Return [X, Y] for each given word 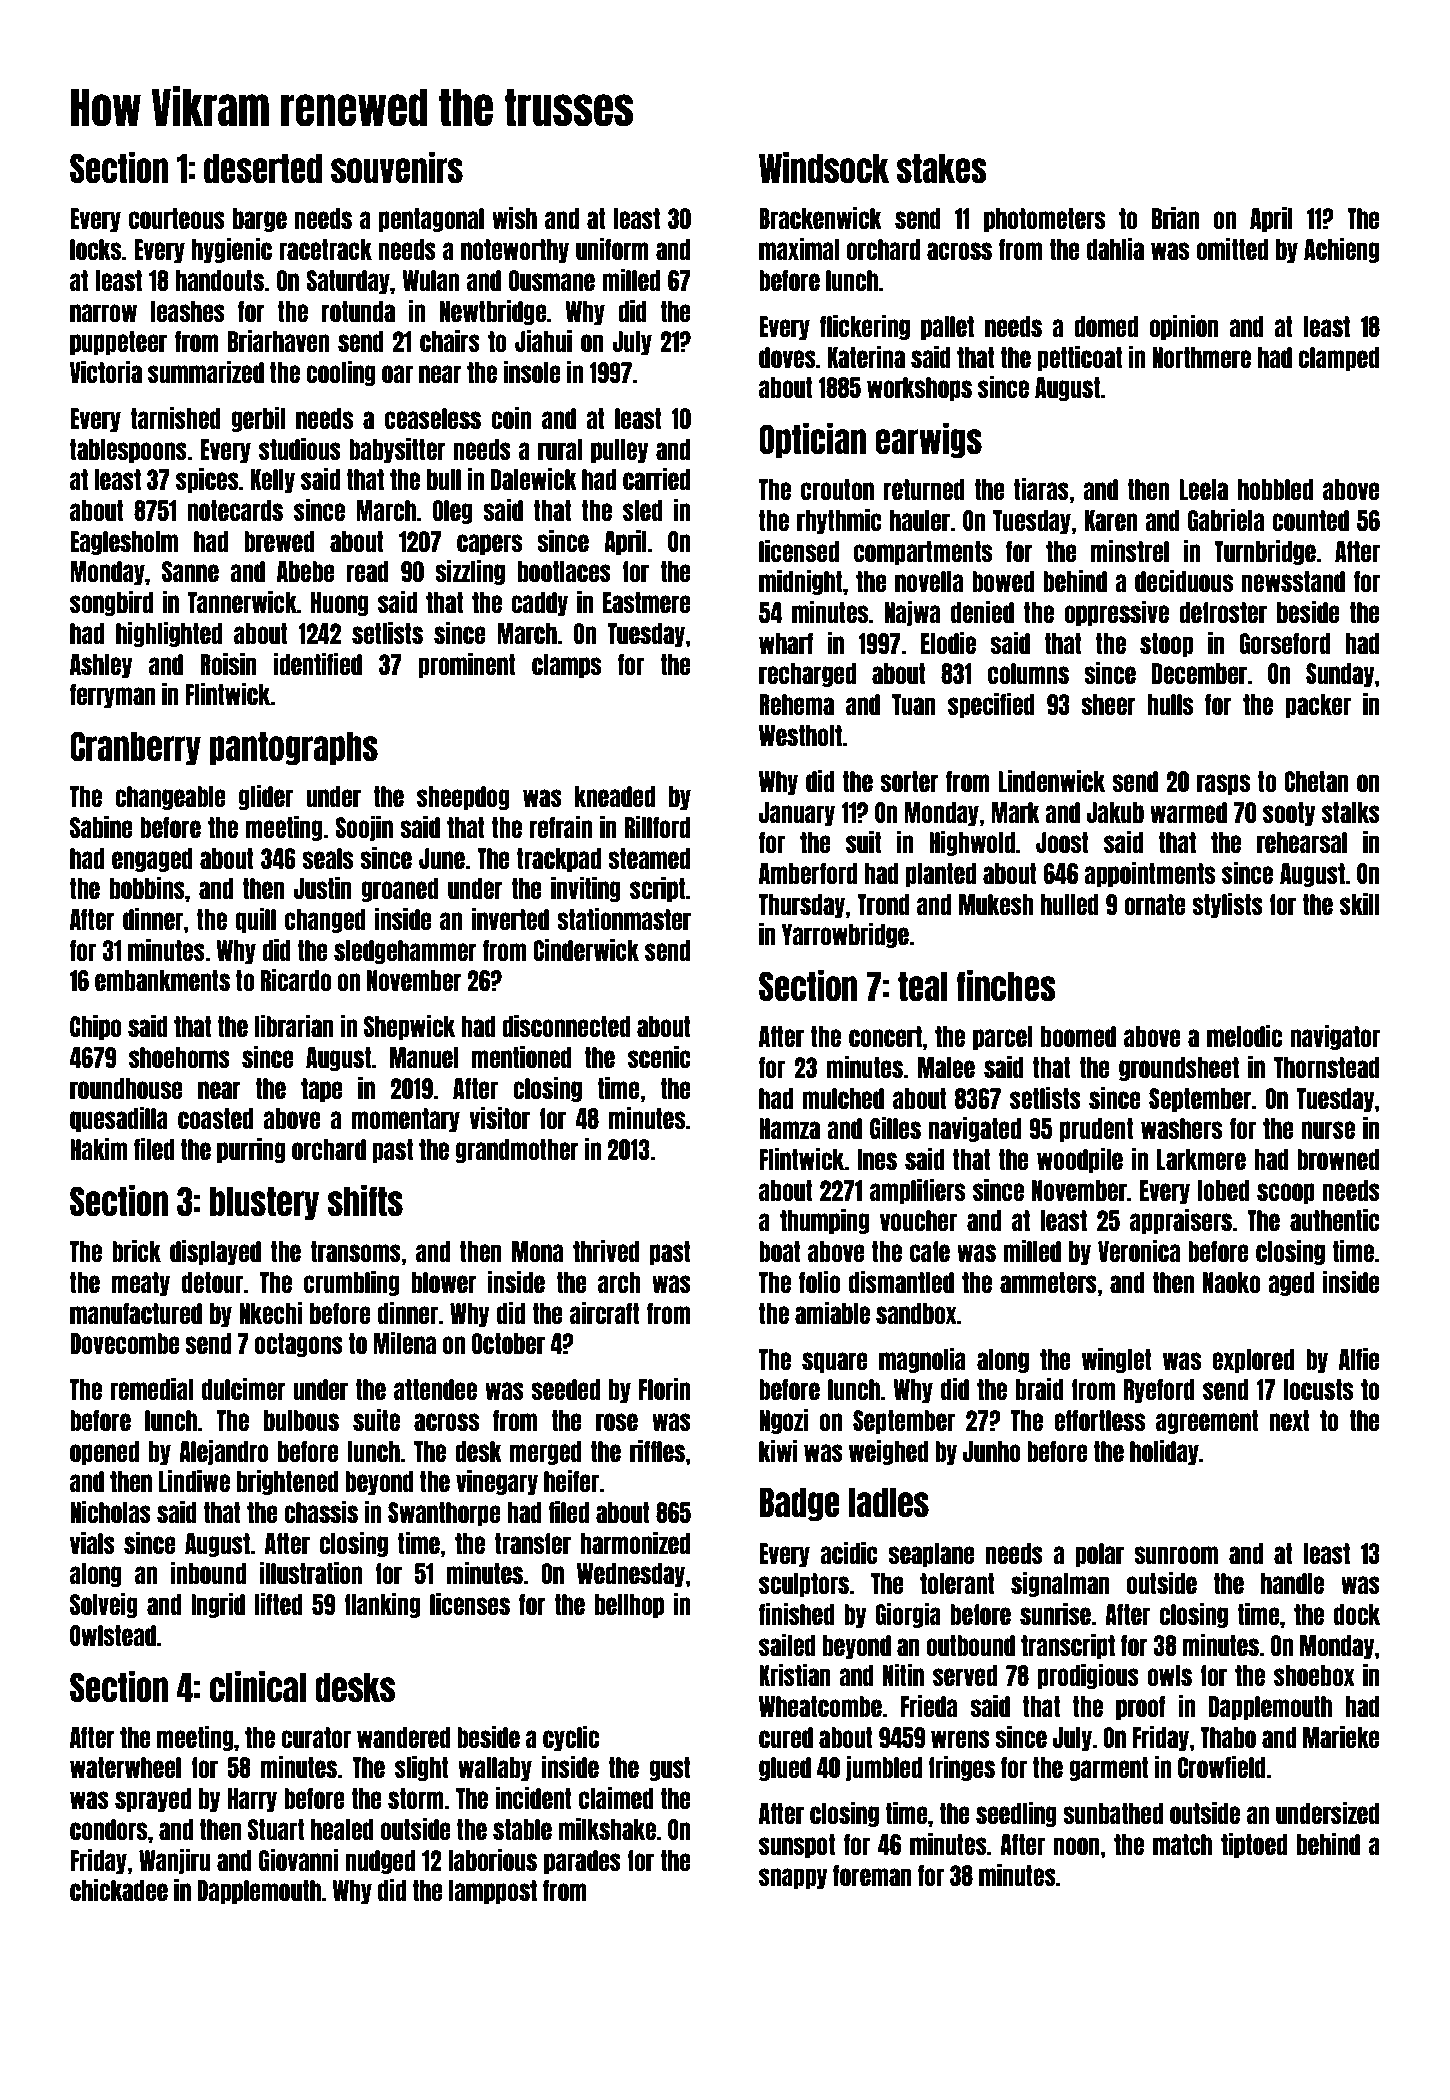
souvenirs [397, 168]
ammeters [1048, 1282]
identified [317, 664]
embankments [162, 980]
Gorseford [1285, 643]
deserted [263, 169]
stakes [942, 169]
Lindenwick [1051, 781]
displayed [215, 1252]
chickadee [119, 1890]
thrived [606, 1251]
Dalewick [534, 479]
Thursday [802, 906]
